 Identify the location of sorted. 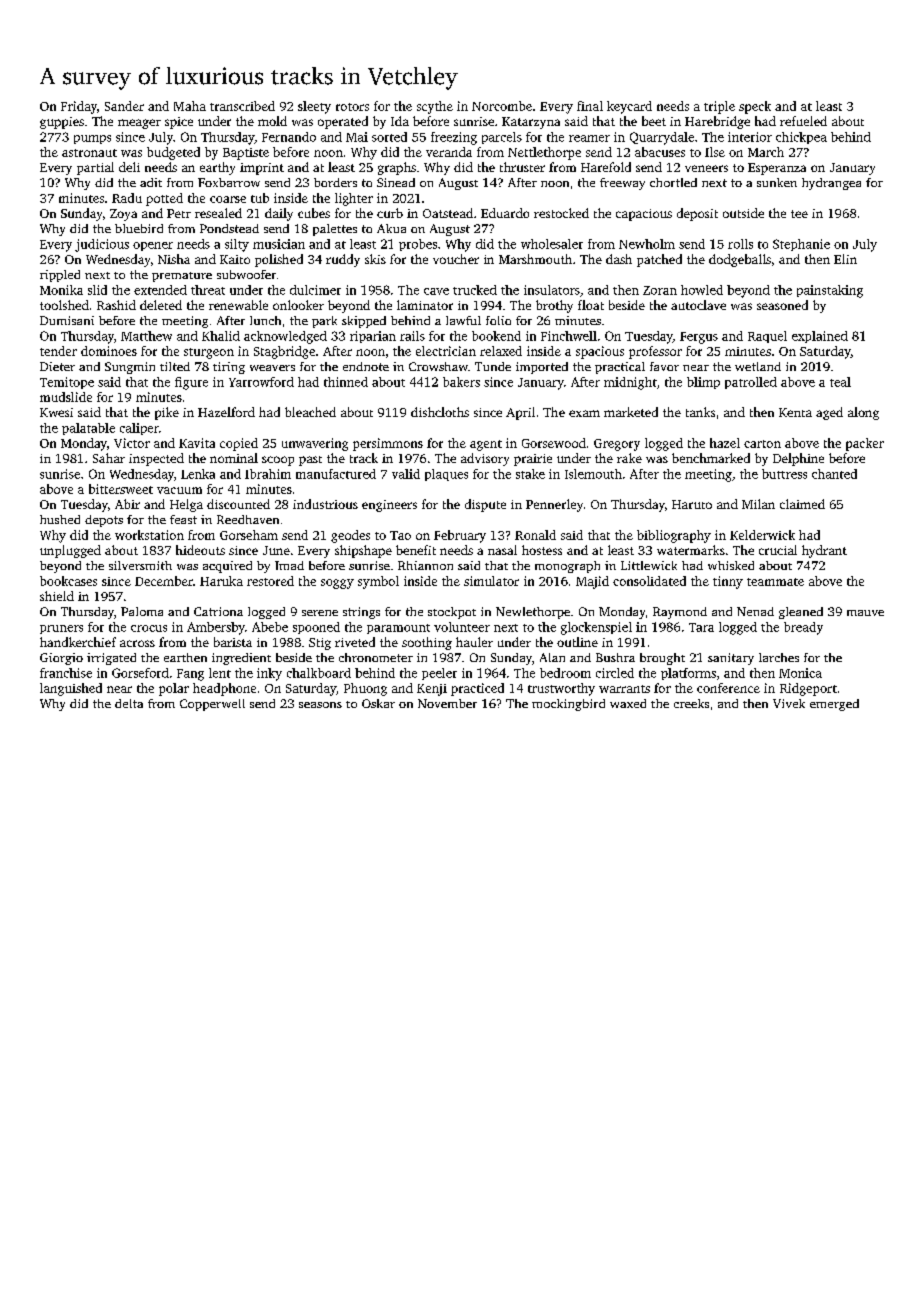
(389, 137).
